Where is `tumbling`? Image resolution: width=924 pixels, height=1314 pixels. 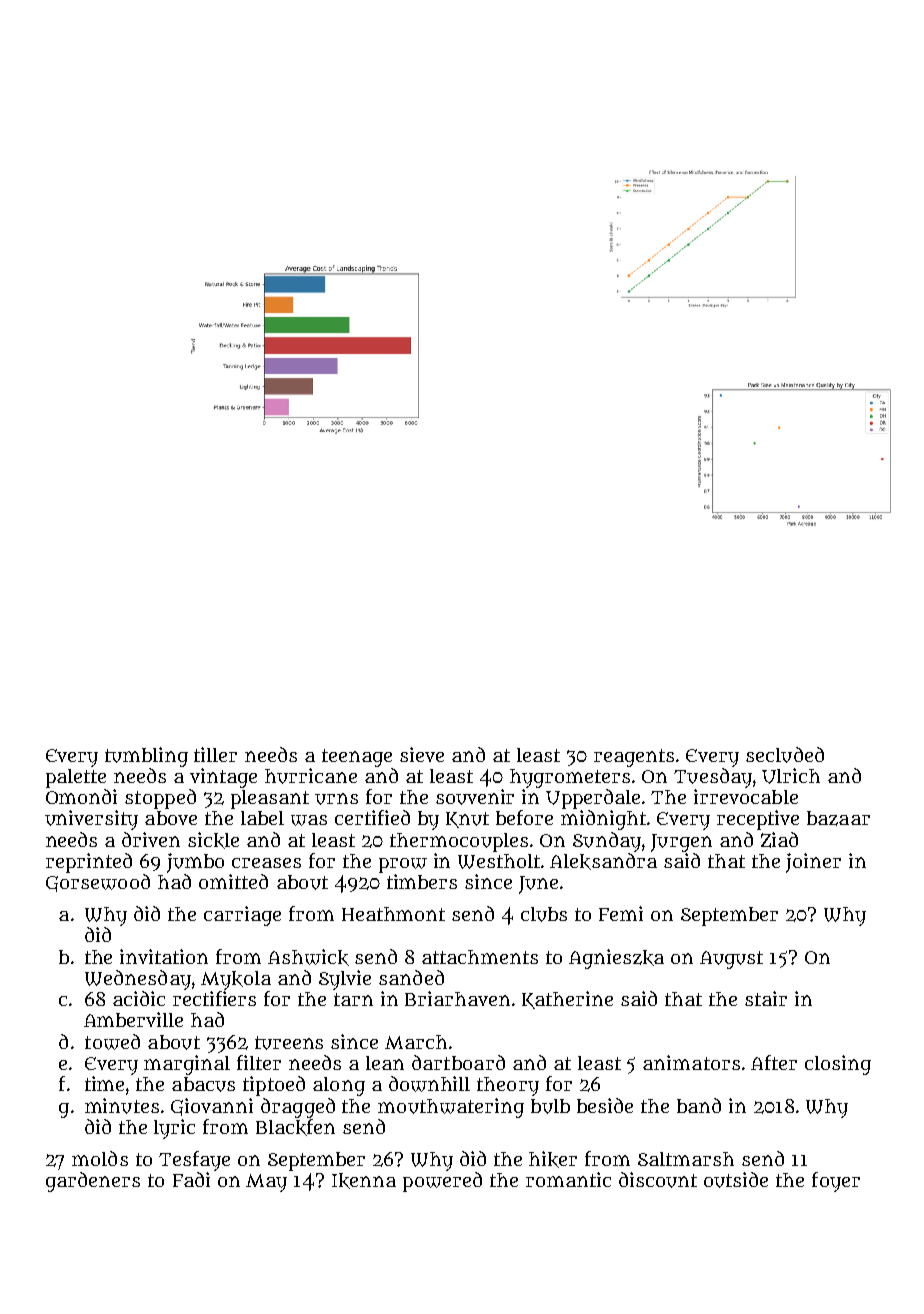
tumbling is located at coordinates (146, 757).
